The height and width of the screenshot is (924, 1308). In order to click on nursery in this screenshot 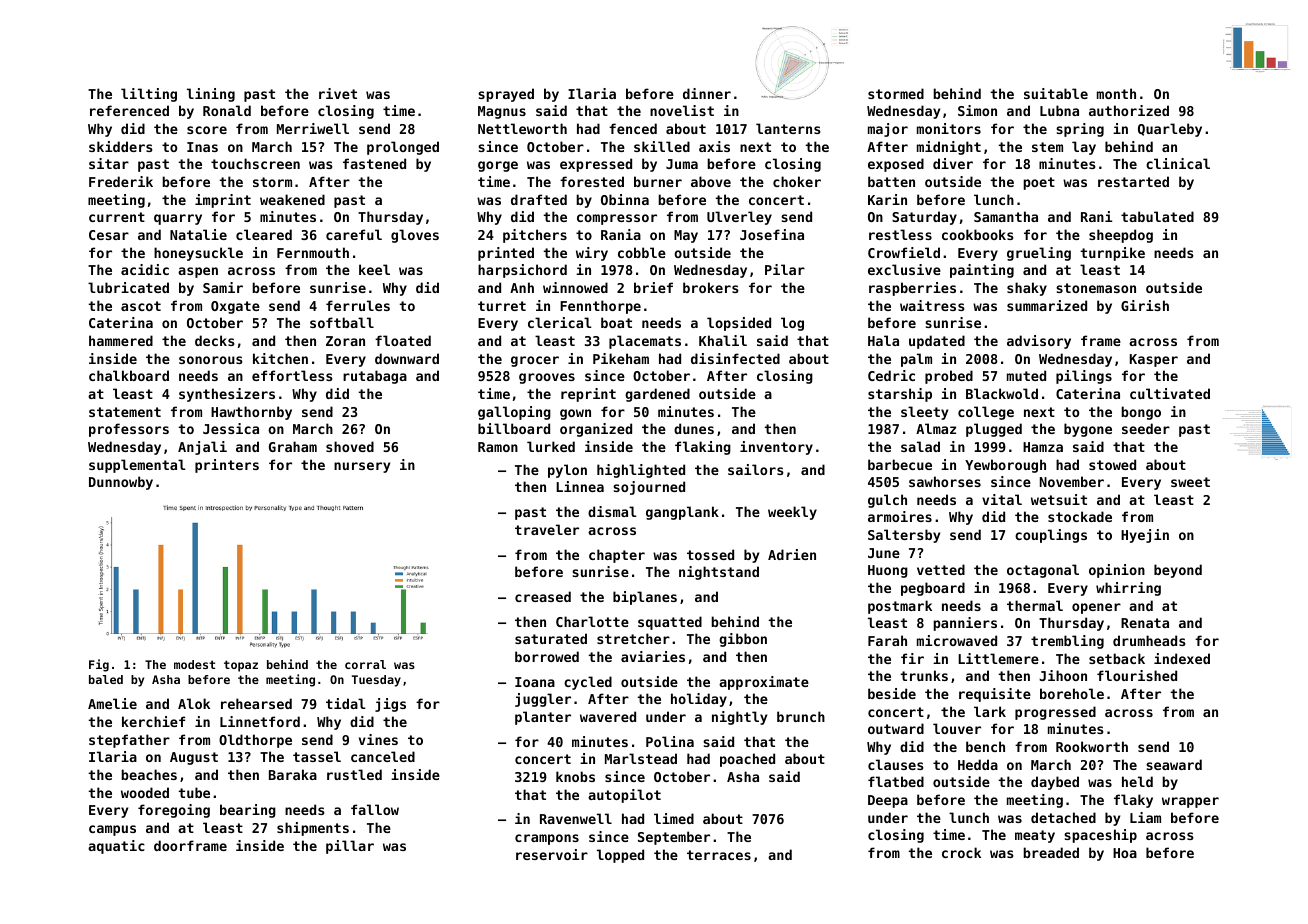, I will do `click(362, 467)`.
